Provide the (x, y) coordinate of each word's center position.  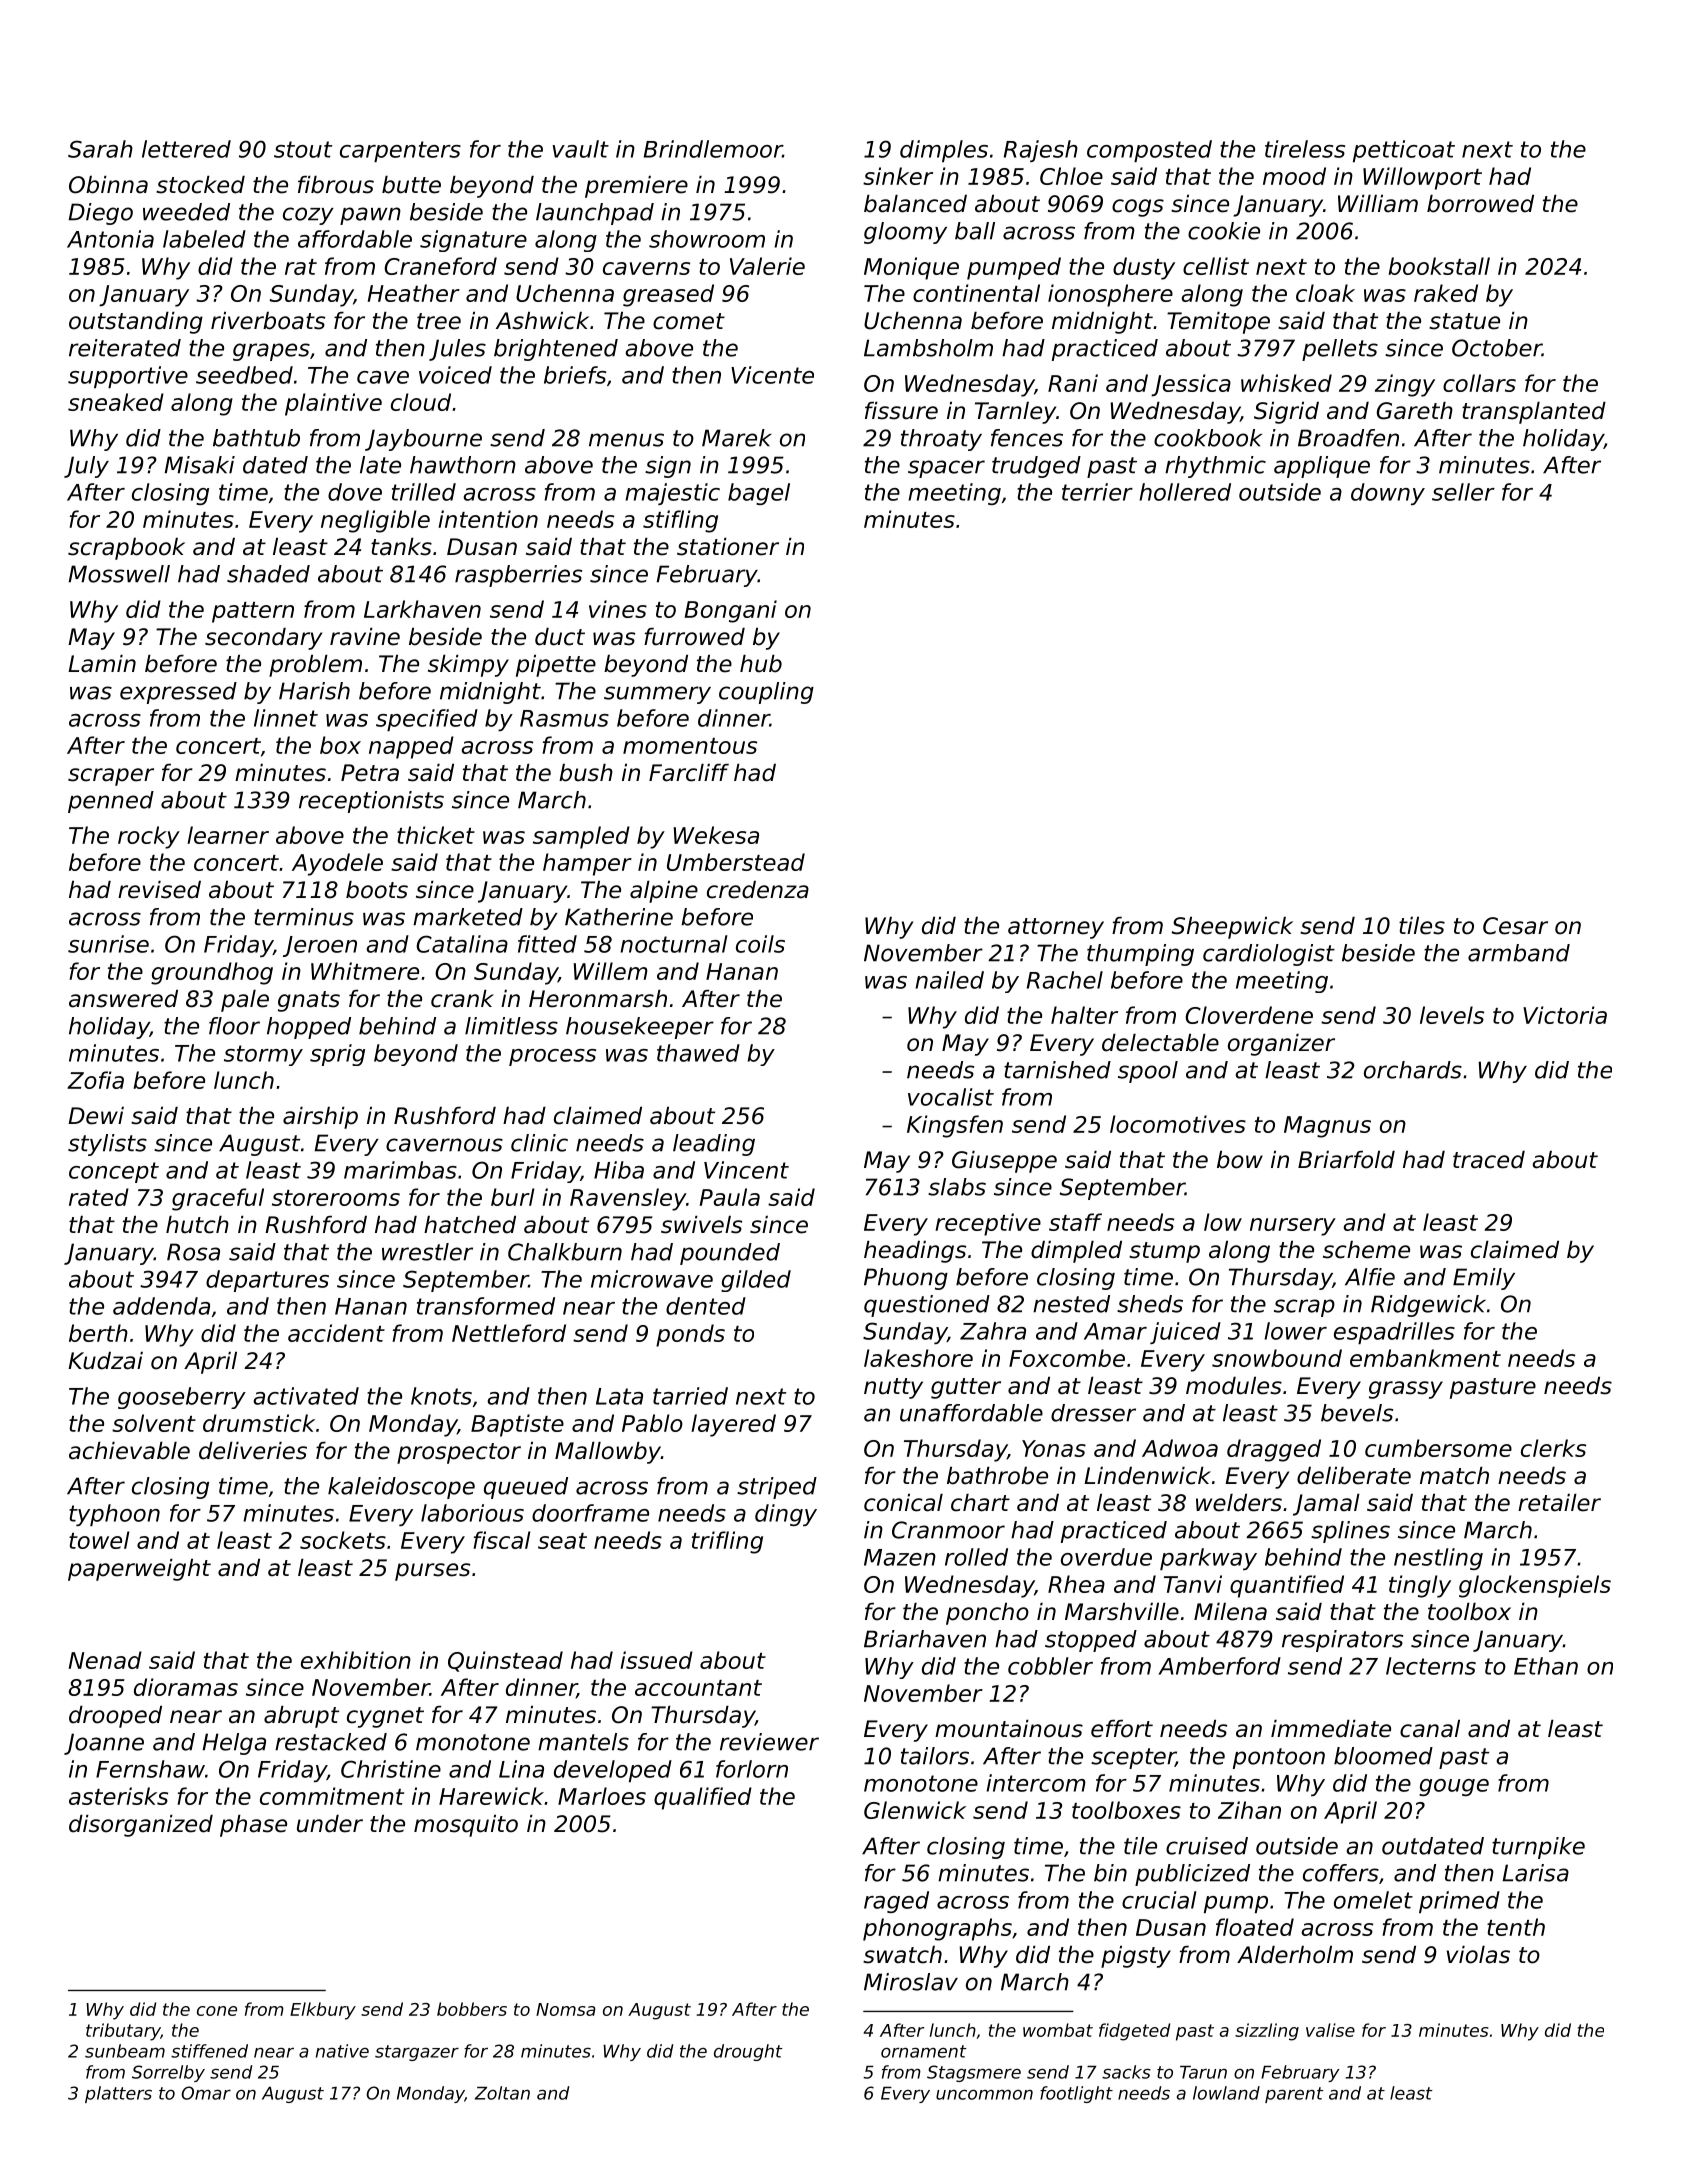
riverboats (268, 321)
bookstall (1439, 266)
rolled (976, 1557)
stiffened (209, 2051)
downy (1388, 494)
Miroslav (911, 1982)
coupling (766, 693)
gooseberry (182, 1398)
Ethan (1546, 1666)
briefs (575, 375)
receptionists (371, 802)
